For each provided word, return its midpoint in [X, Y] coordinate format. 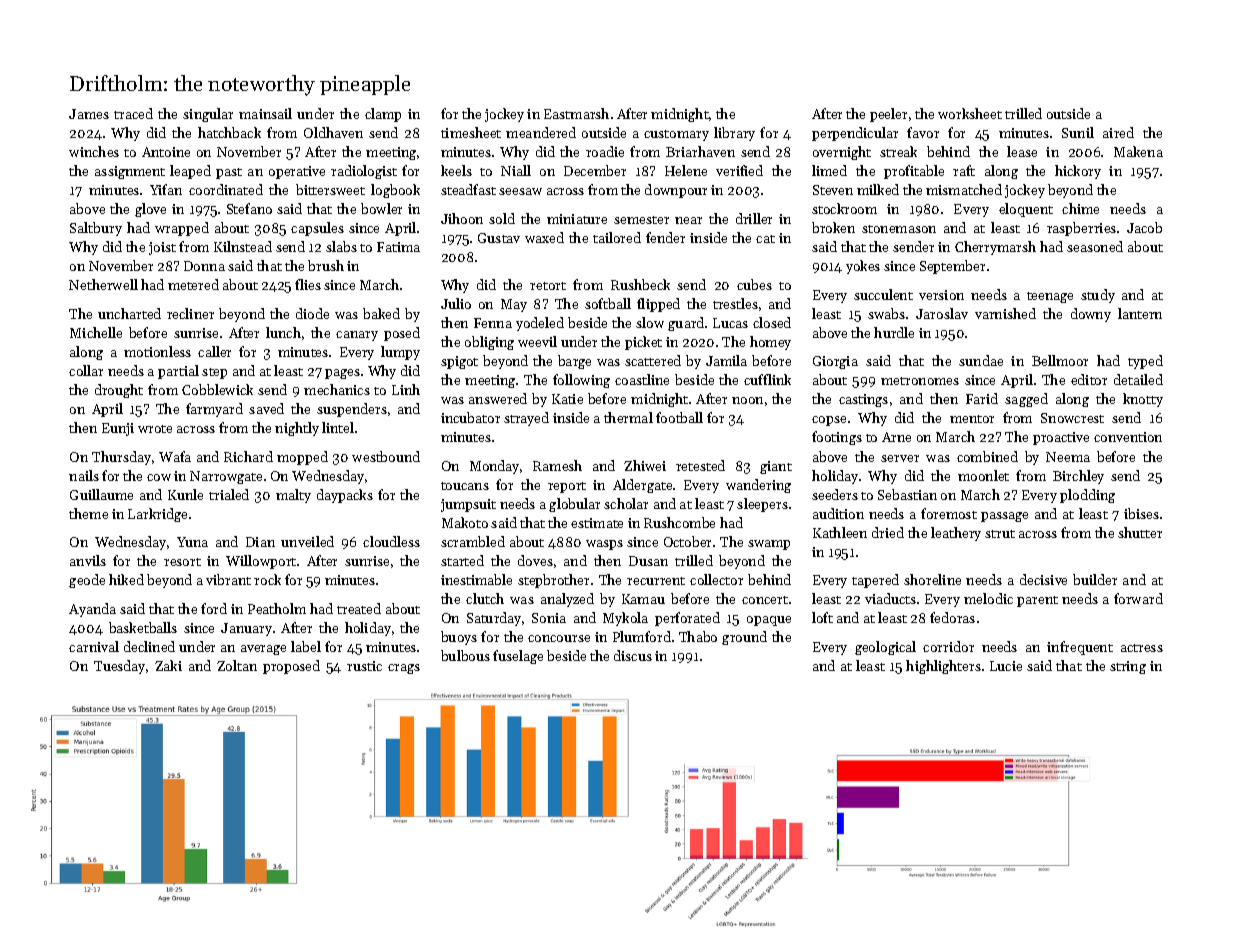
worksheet [970, 113]
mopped [302, 458]
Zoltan [237, 665]
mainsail [265, 113]
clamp [383, 115]
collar [86, 370]
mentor [972, 419]
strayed [526, 419]
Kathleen [840, 532]
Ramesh [557, 465]
